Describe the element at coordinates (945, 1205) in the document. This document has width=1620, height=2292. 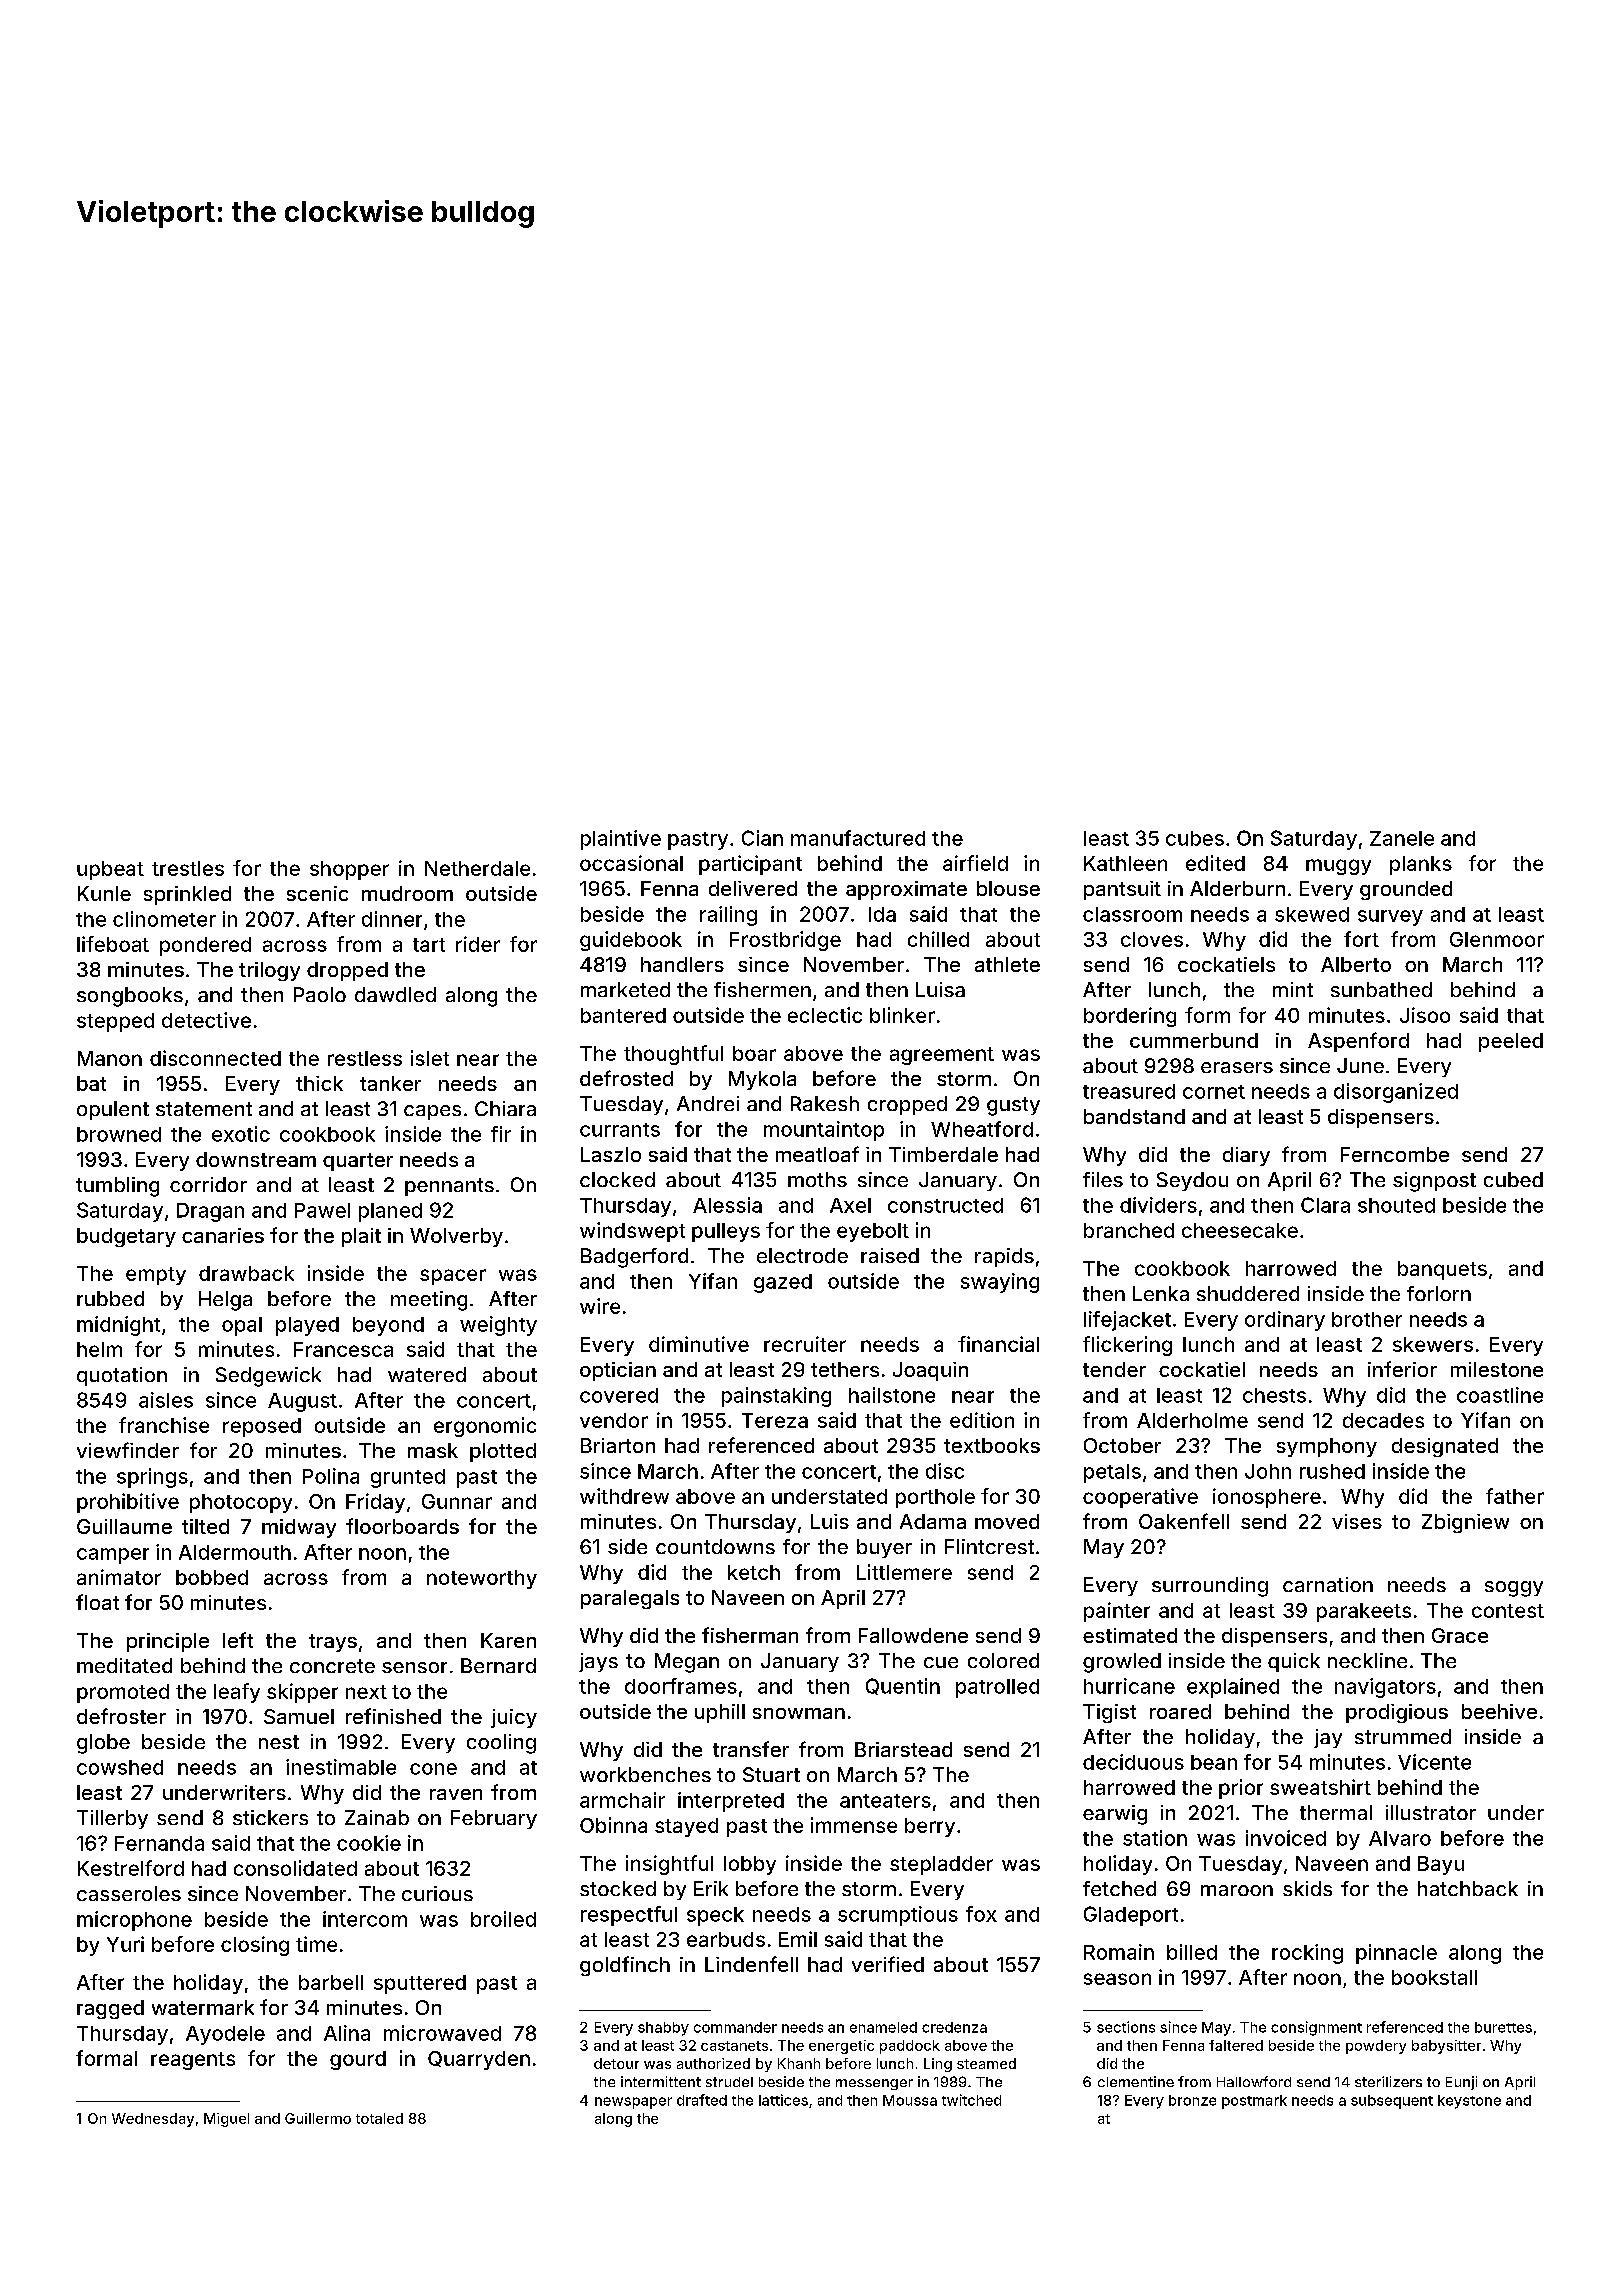
I see `constructed` at that location.
